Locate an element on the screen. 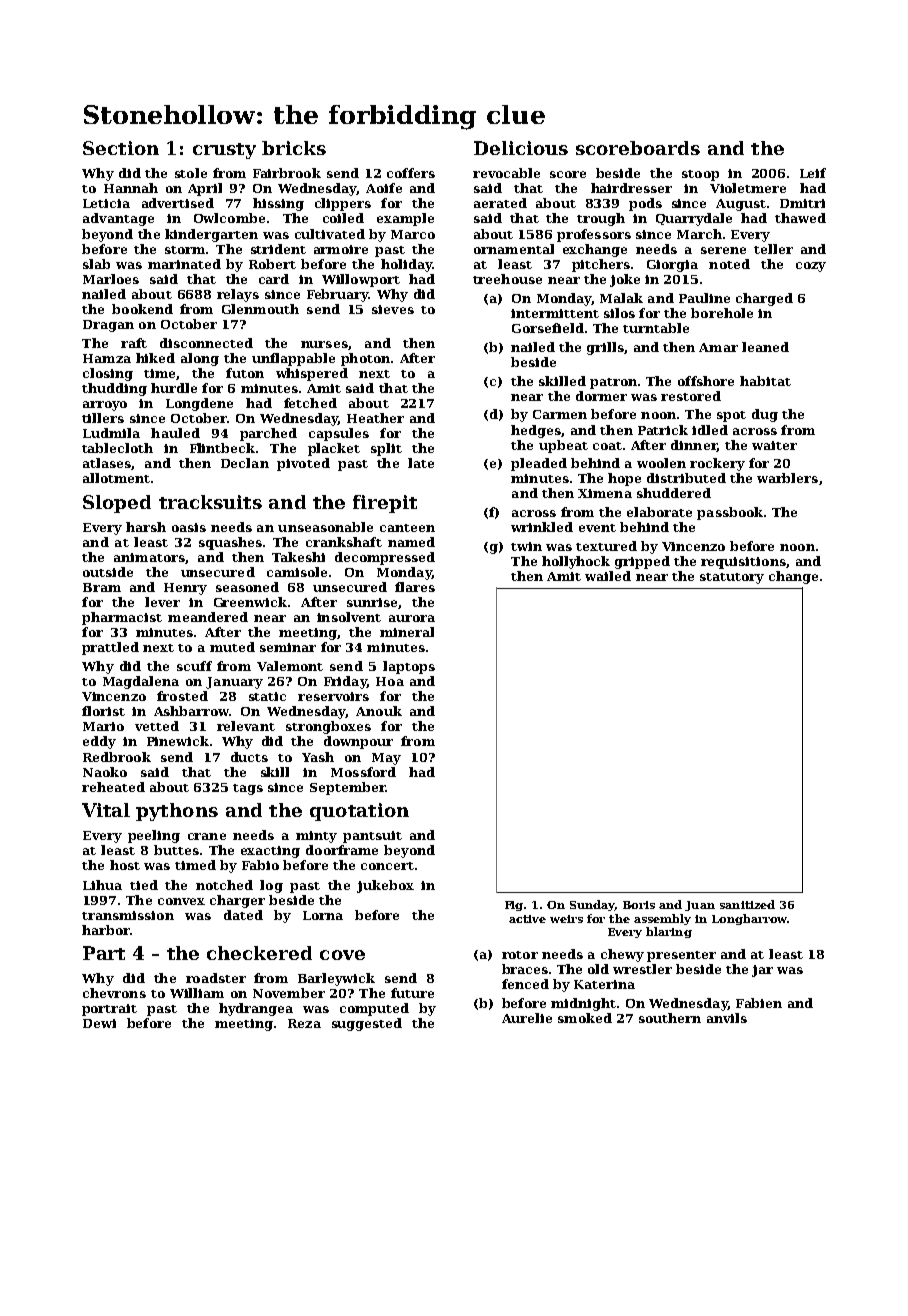  bricks is located at coordinates (294, 148).
